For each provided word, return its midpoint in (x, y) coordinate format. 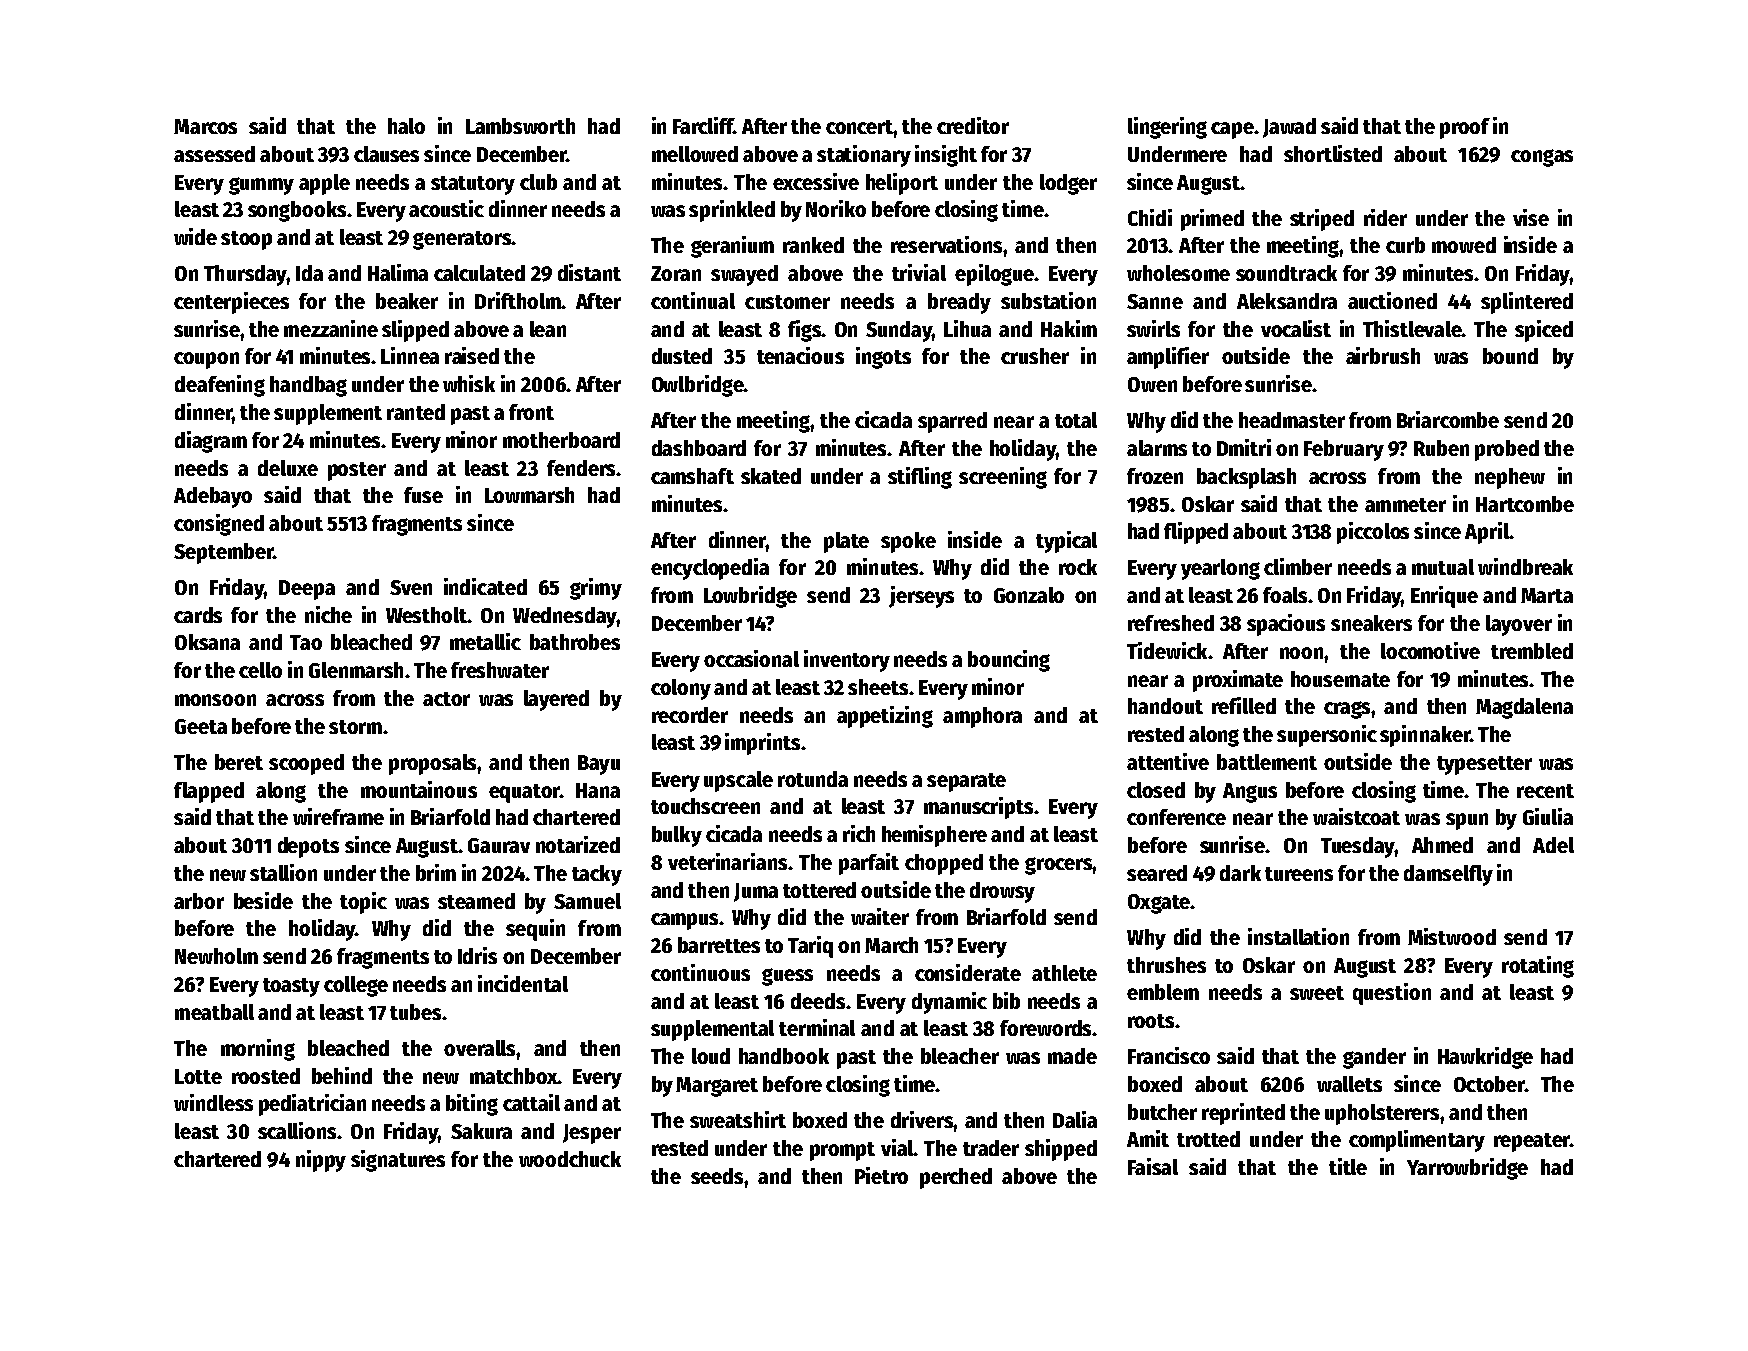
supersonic (1327, 736)
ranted (416, 412)
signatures (398, 1161)
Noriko (836, 208)
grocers (1059, 866)
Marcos (205, 126)
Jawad (1289, 128)
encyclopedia (710, 569)
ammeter (1405, 505)
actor (446, 699)
